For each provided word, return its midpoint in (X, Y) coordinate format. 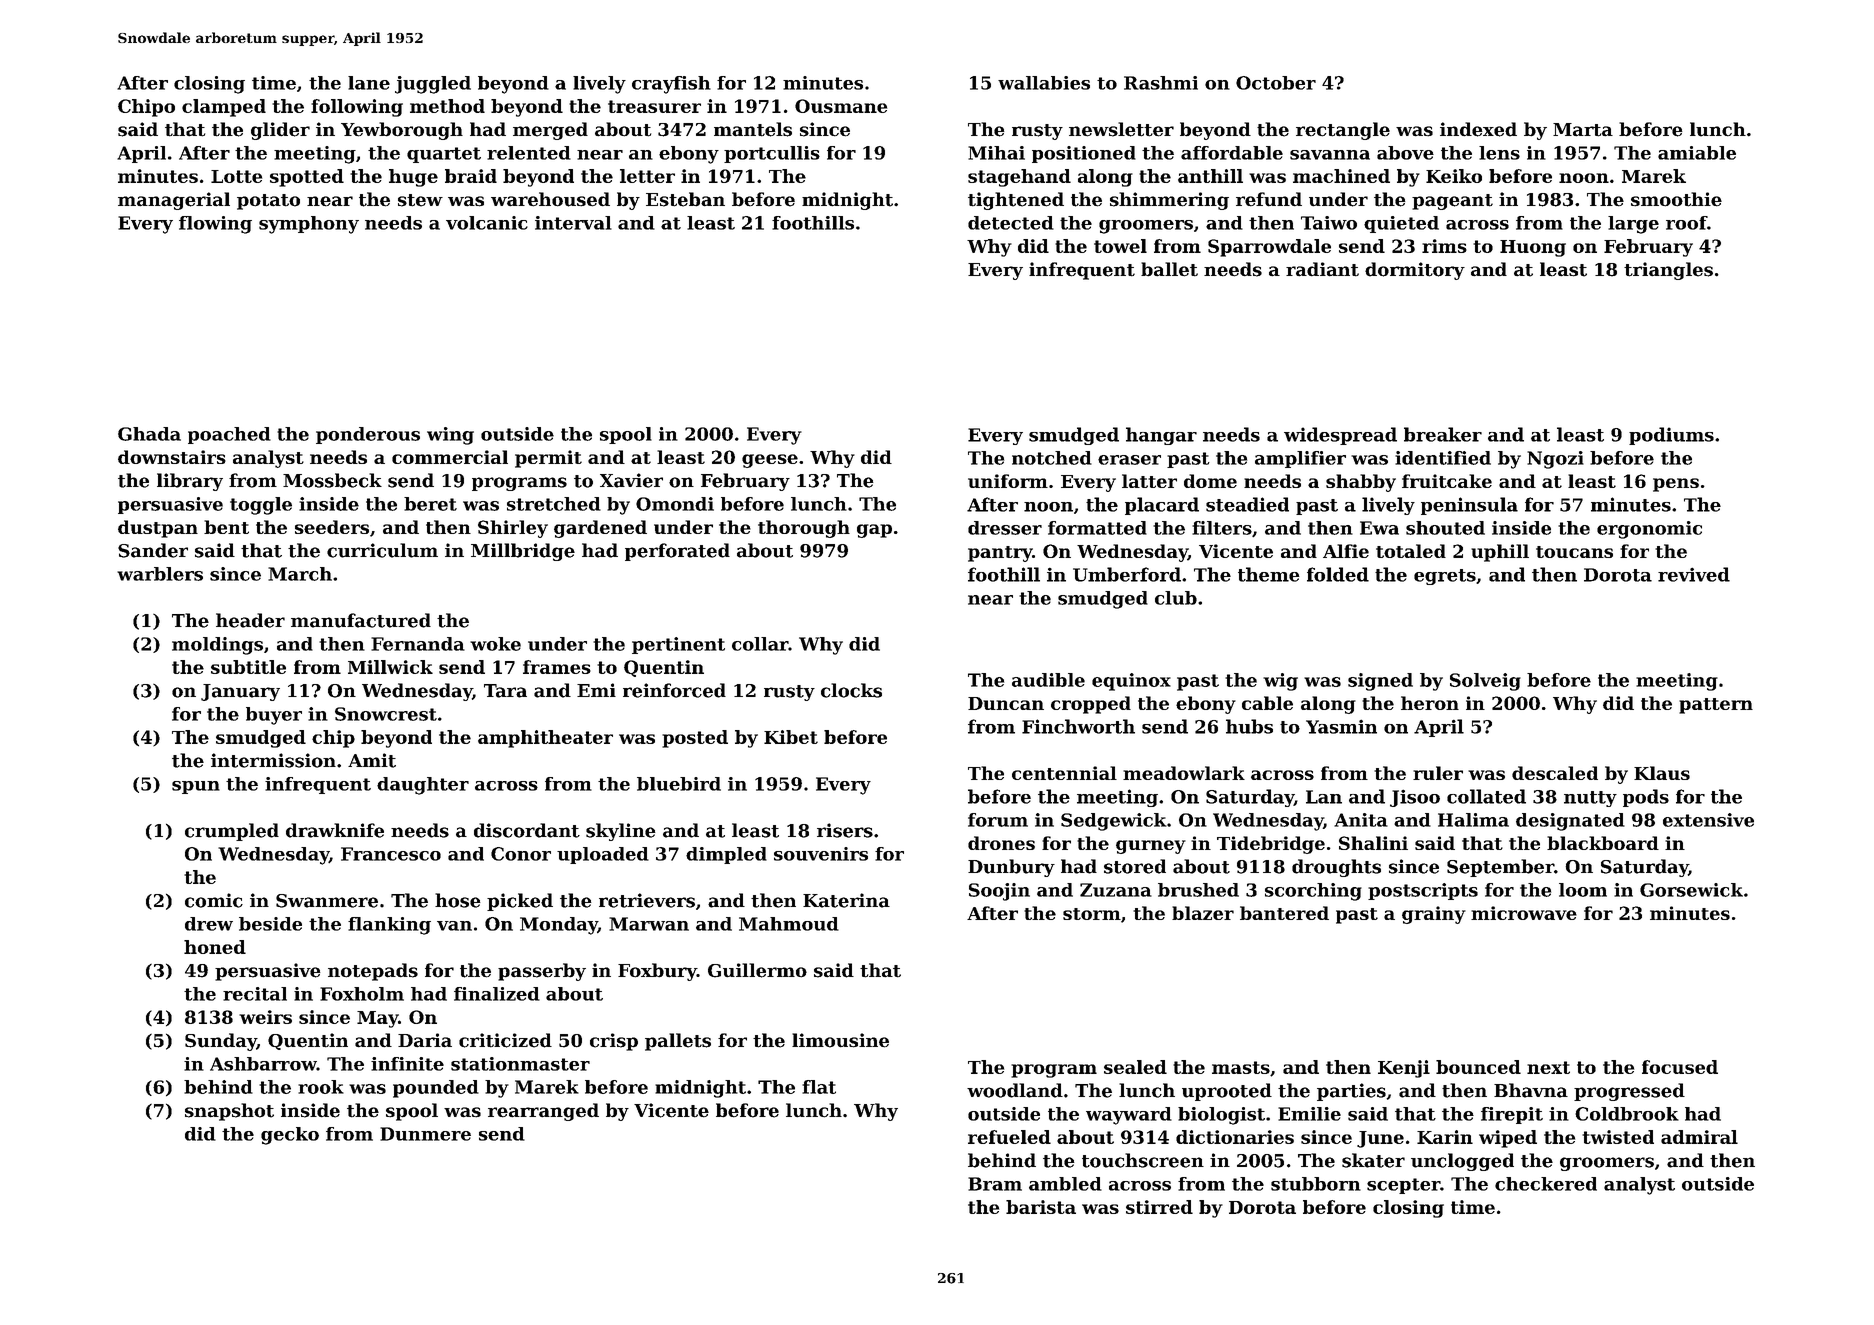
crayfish (671, 85)
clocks (851, 690)
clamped (224, 108)
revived (1694, 574)
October (1276, 83)
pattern (1716, 706)
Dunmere (425, 1134)
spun (196, 787)
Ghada (149, 434)
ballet (1169, 269)
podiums (1671, 436)
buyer (274, 716)
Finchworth (1078, 726)
